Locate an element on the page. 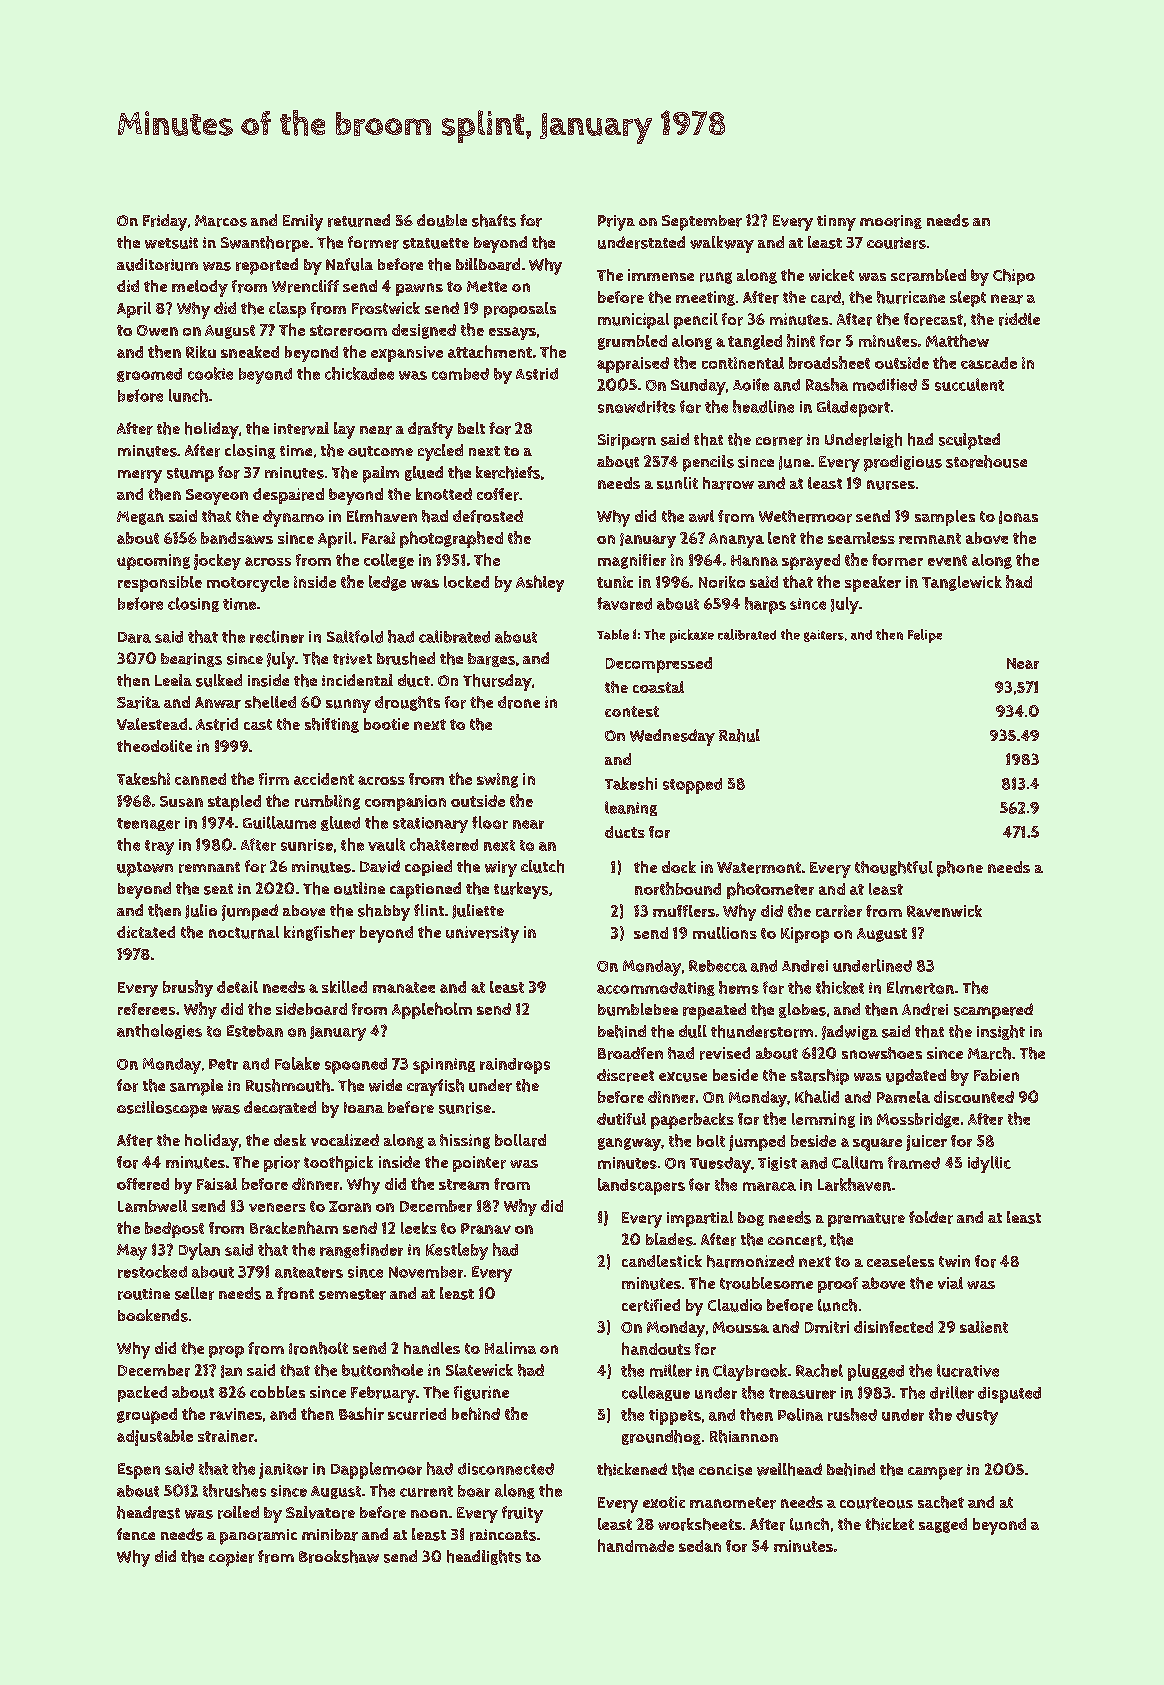 The width and height of the page is (1164, 1685). immense is located at coordinates (661, 275).
